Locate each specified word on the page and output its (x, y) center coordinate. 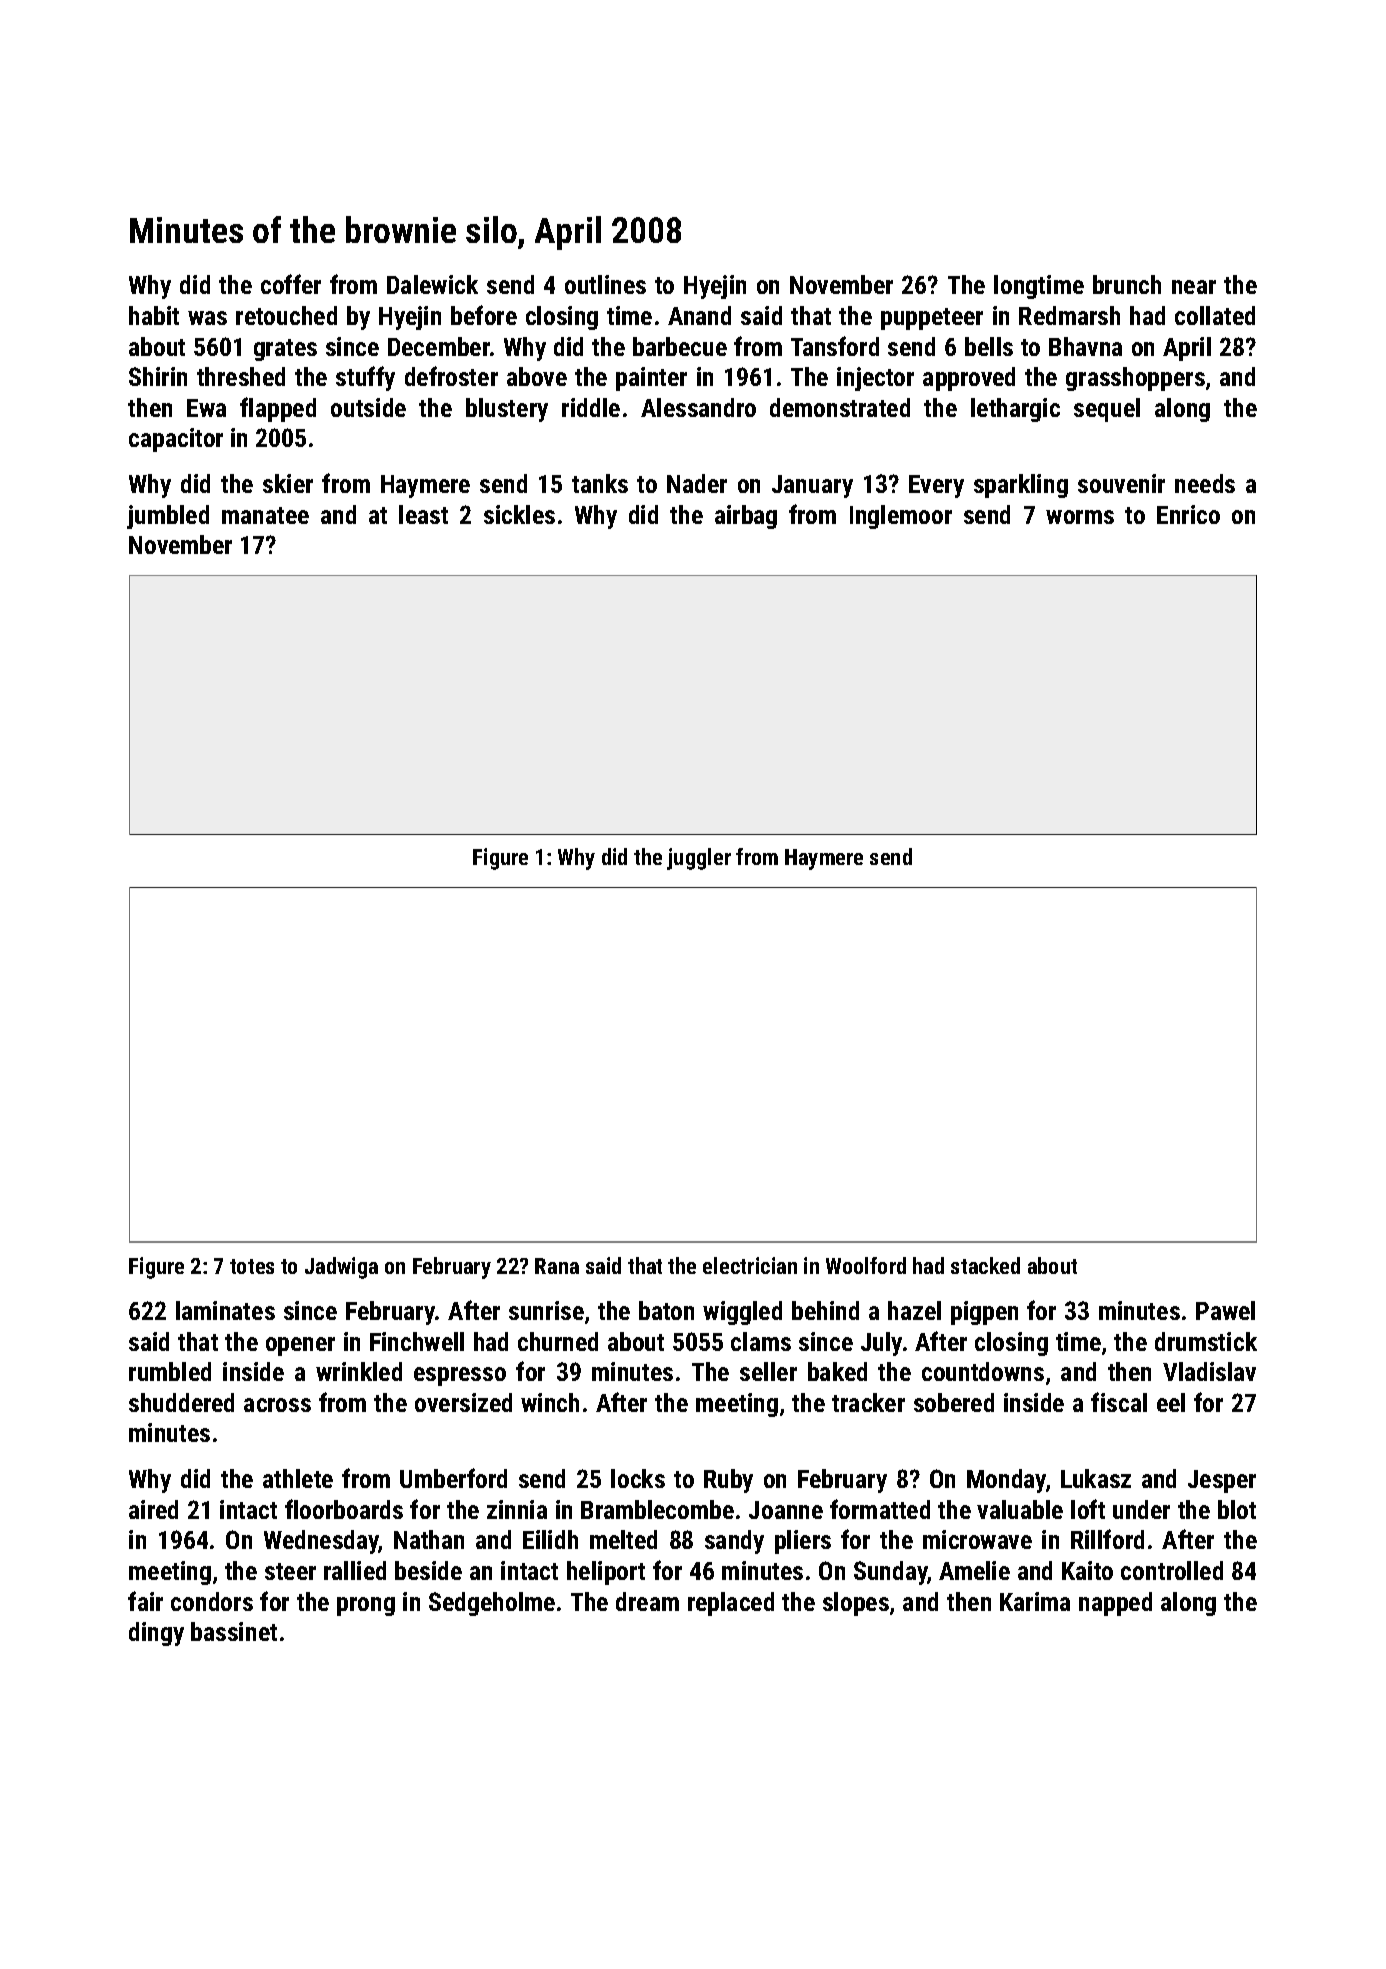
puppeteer (932, 319)
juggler (699, 859)
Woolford (866, 1265)
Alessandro (698, 407)
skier (288, 483)
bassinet (234, 1631)
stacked (985, 1265)
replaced (731, 1604)
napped (1115, 1604)
